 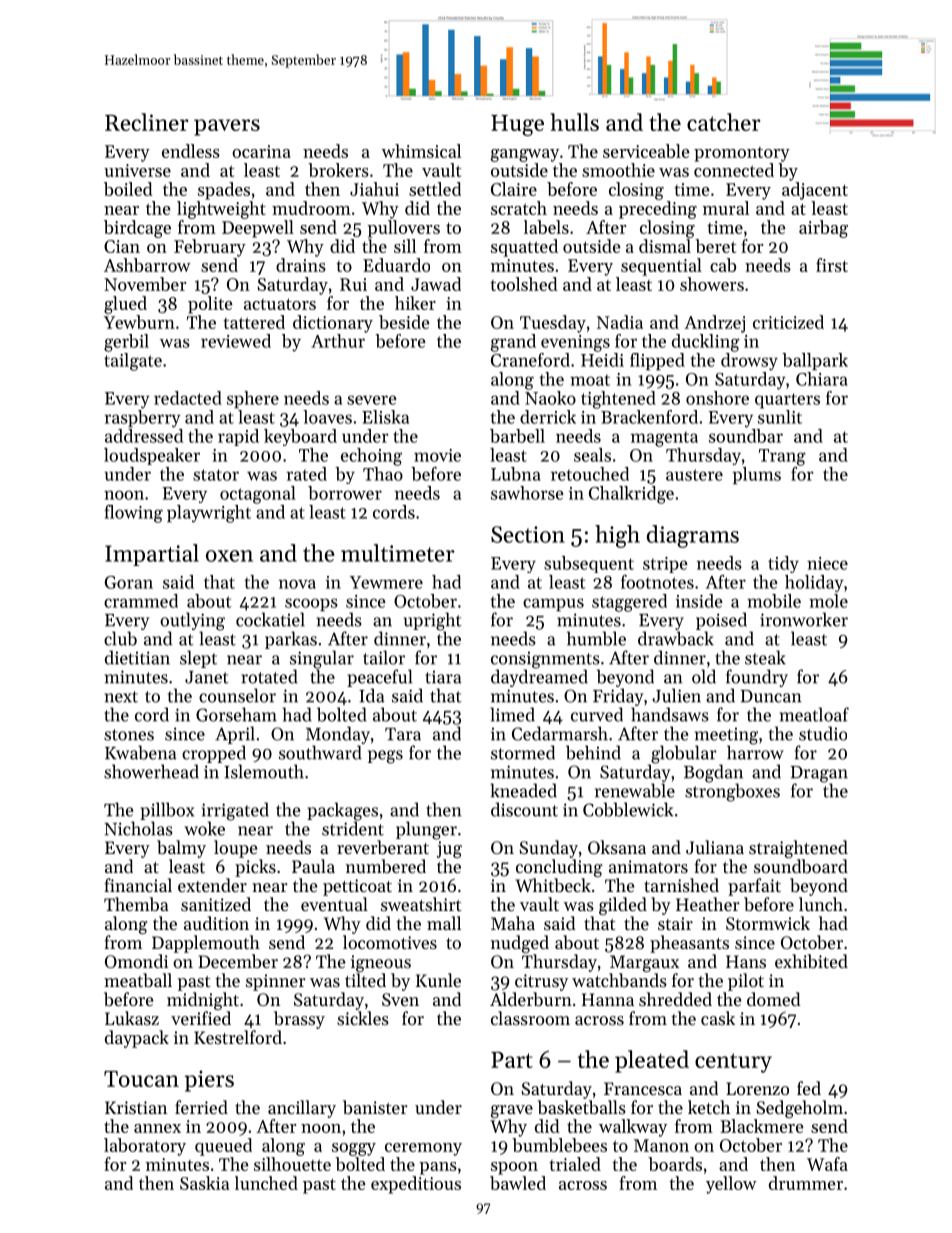 I want to click on petticoat, so click(x=357, y=887).
